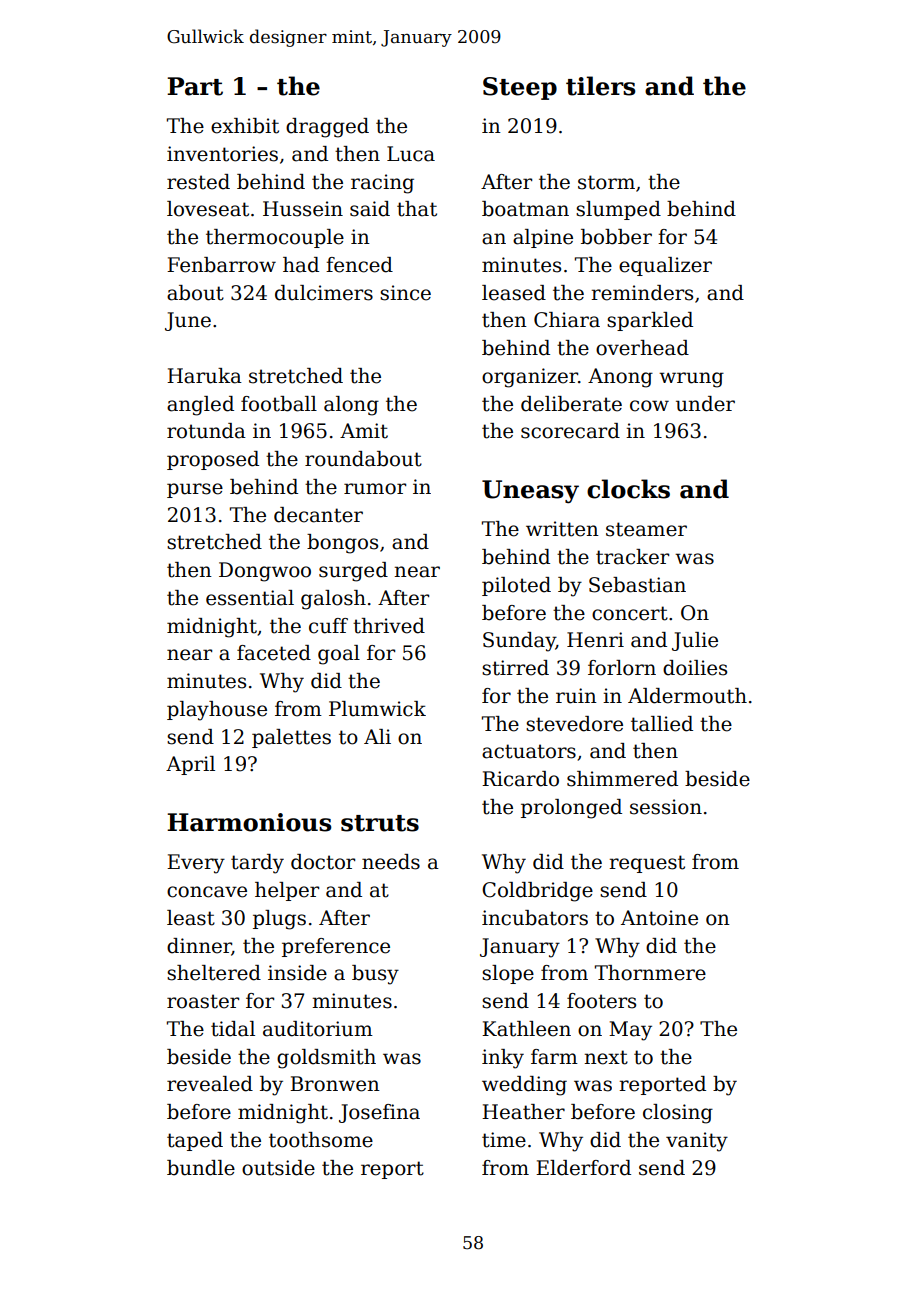 This screenshot has width=924, height=1311. I want to click on football, so click(279, 404).
